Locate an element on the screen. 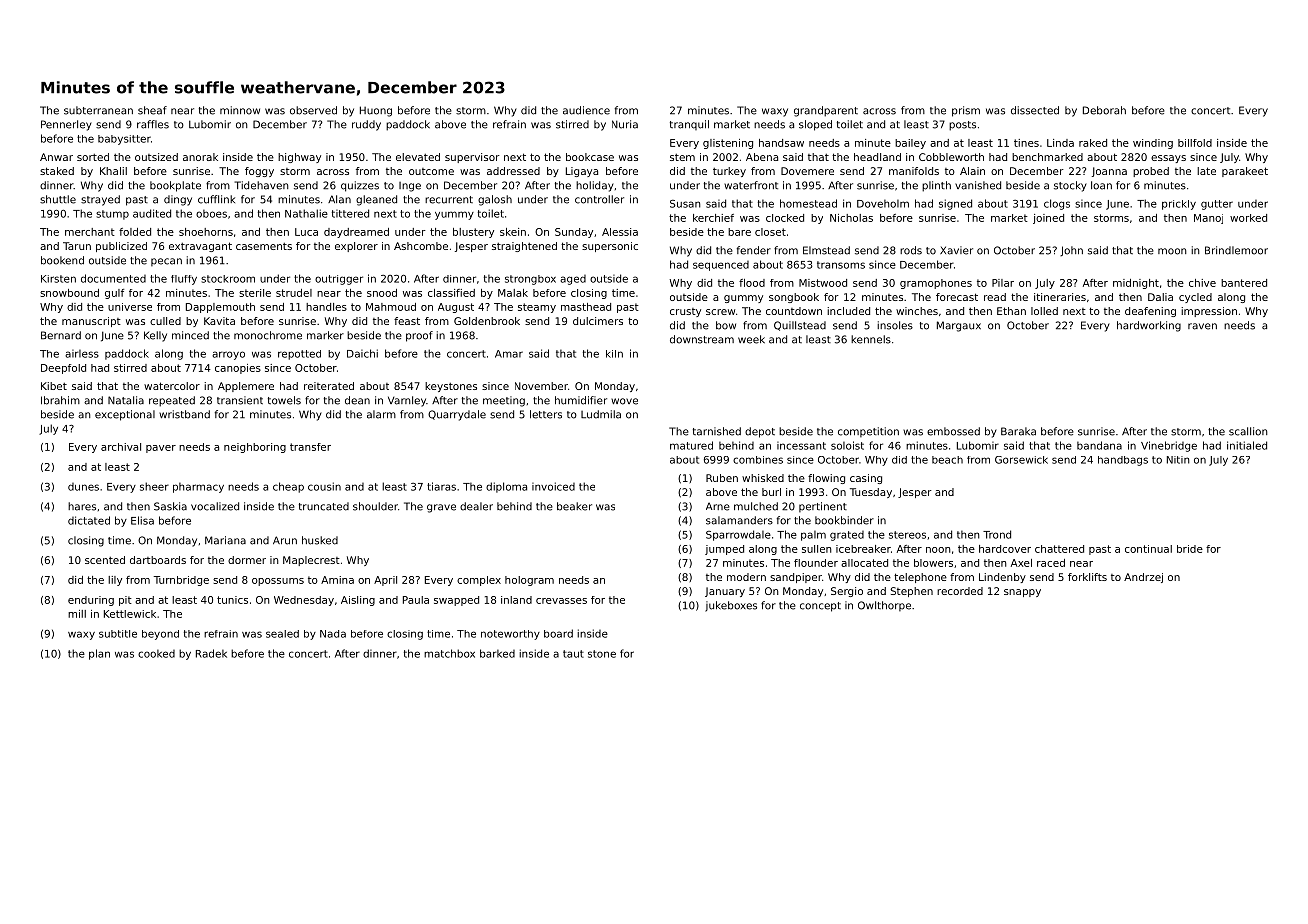 This screenshot has height=924, width=1308. depot is located at coordinates (760, 432).
